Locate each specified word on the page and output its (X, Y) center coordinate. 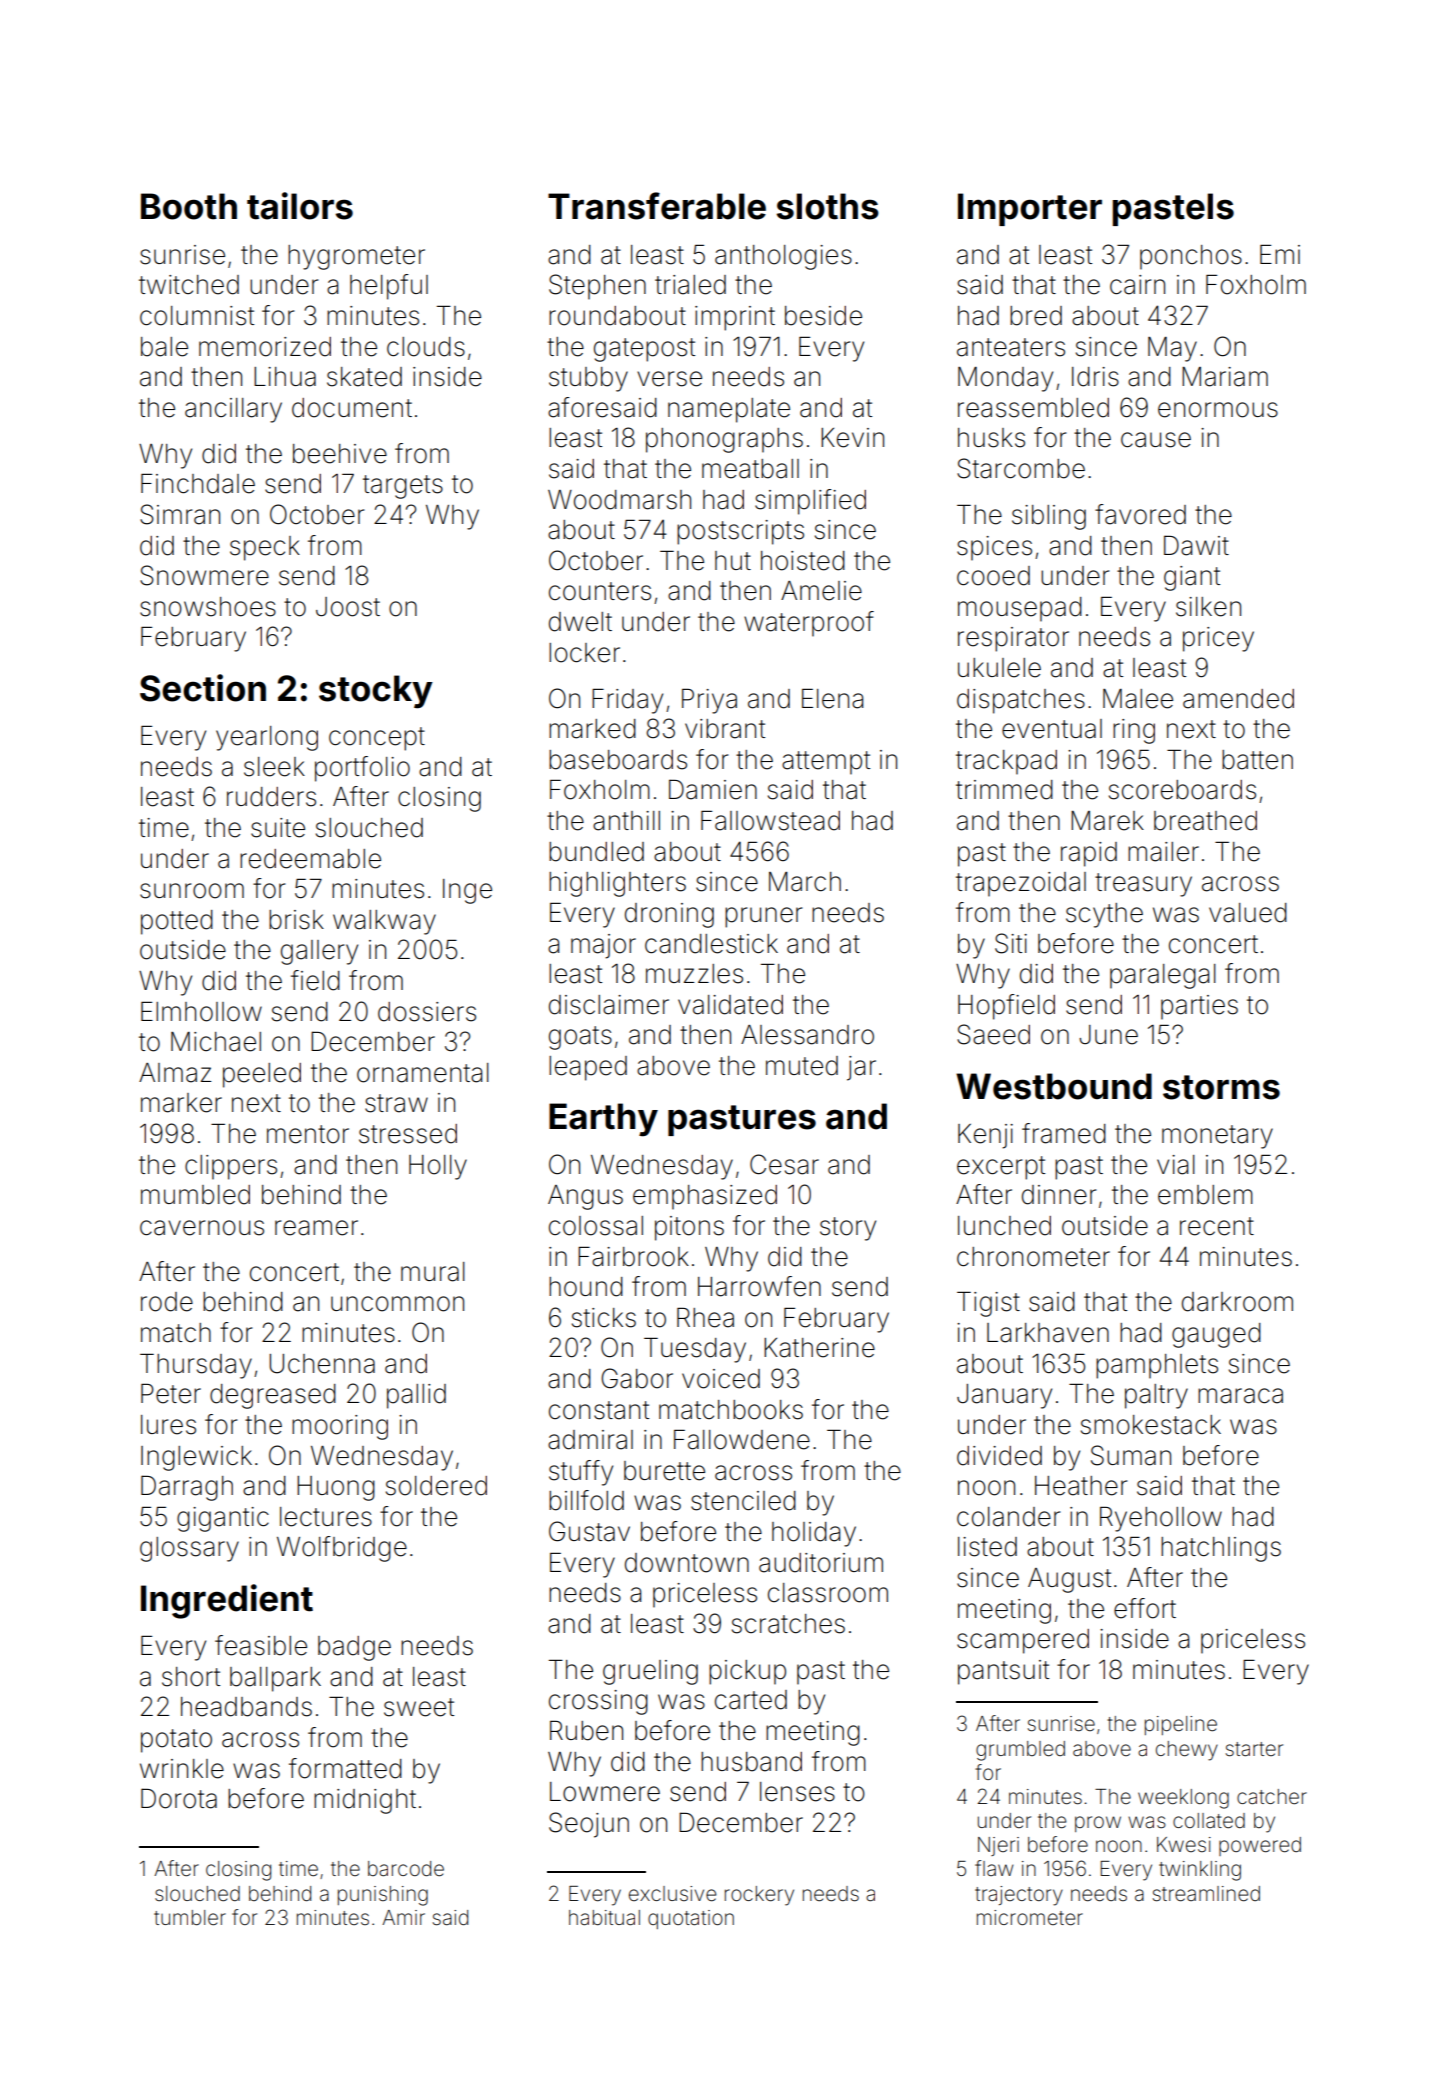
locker (584, 653)
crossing (598, 1702)
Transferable (657, 206)
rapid (1089, 854)
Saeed (993, 1034)
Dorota (179, 1798)
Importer (1030, 209)
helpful (389, 287)
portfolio (362, 769)
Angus (585, 1197)
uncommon (397, 1304)
